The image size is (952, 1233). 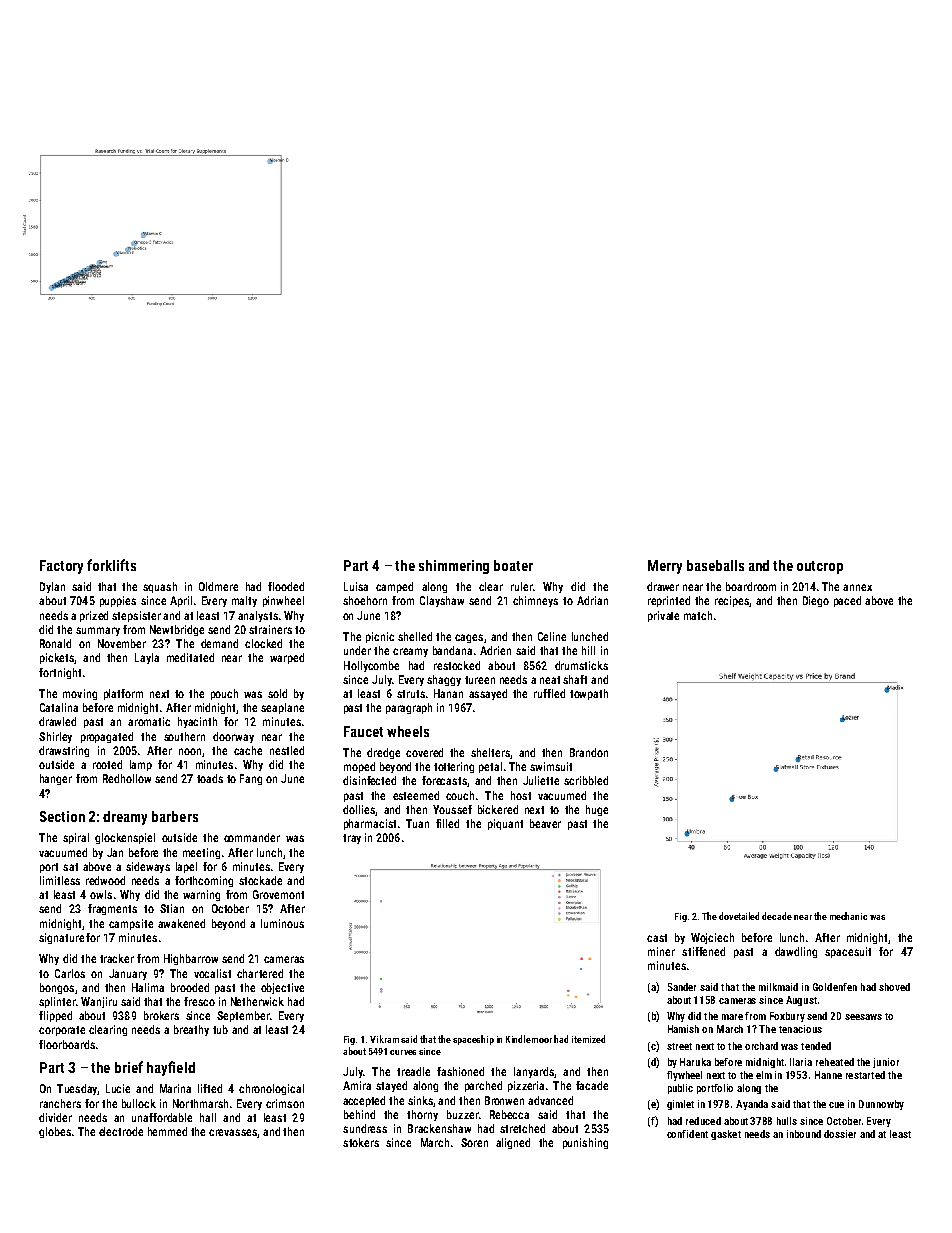 I want to click on outcrop, so click(x=820, y=567).
